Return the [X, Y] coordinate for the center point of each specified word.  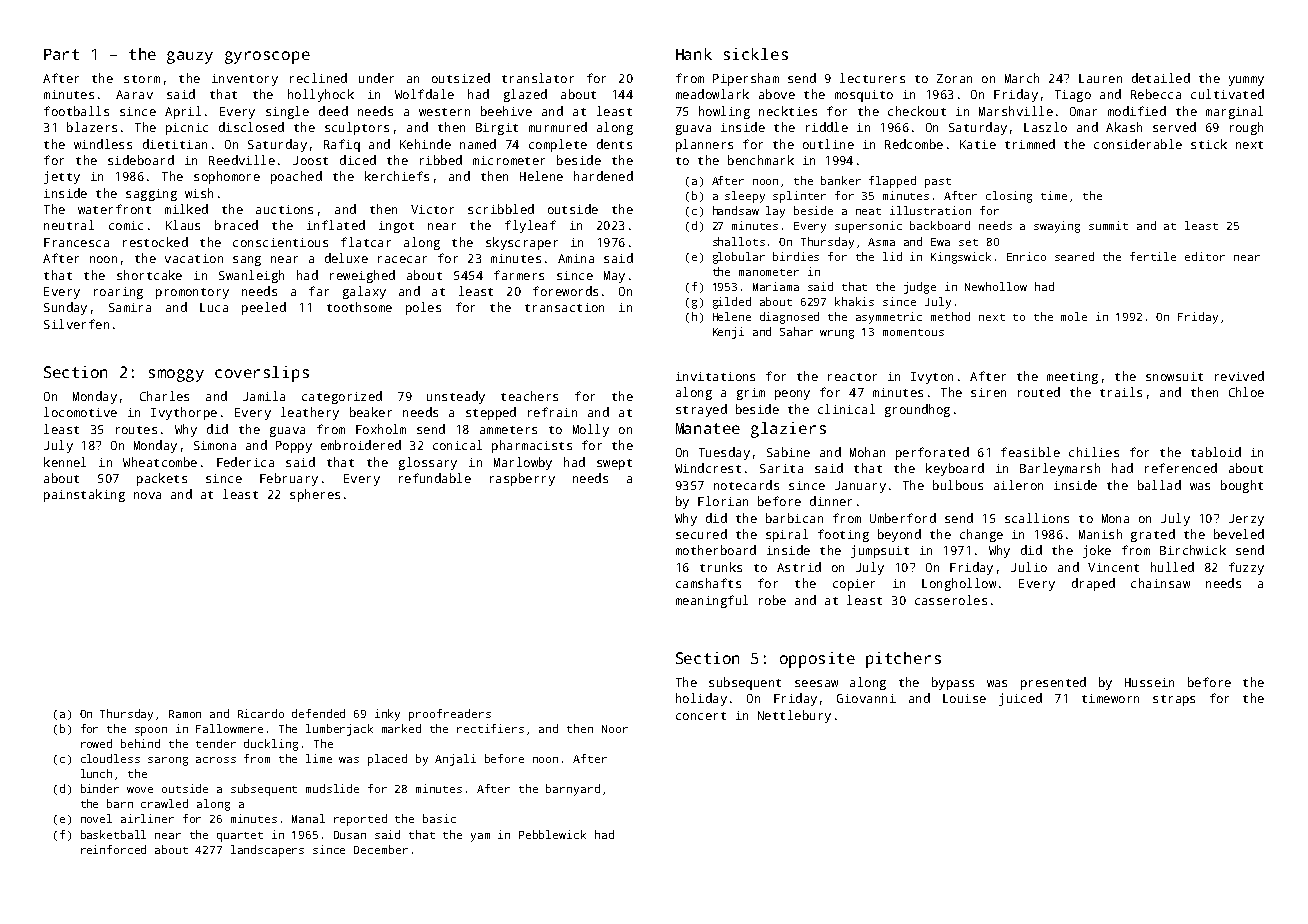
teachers [529, 396]
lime [319, 758]
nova [147, 495]
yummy [1246, 81]
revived [1239, 376]
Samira [130, 307]
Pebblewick [552, 834]
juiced [1020, 699]
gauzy [190, 57]
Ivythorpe [184, 413]
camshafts [708, 583]
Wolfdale [424, 94]
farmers [519, 275]
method [950, 316]
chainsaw [1160, 583]
